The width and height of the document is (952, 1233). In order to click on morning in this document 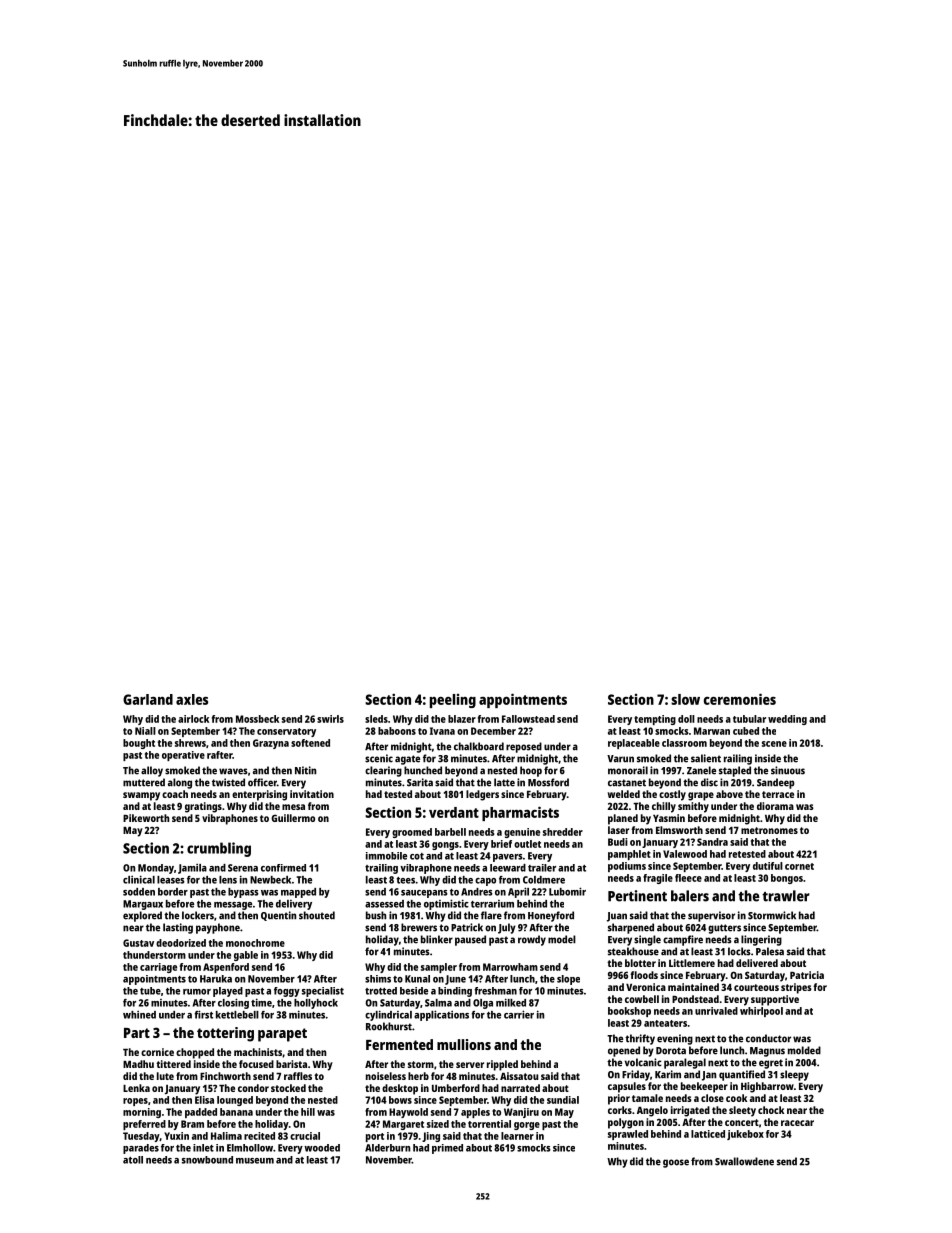, I will do `click(142, 1113)`.
